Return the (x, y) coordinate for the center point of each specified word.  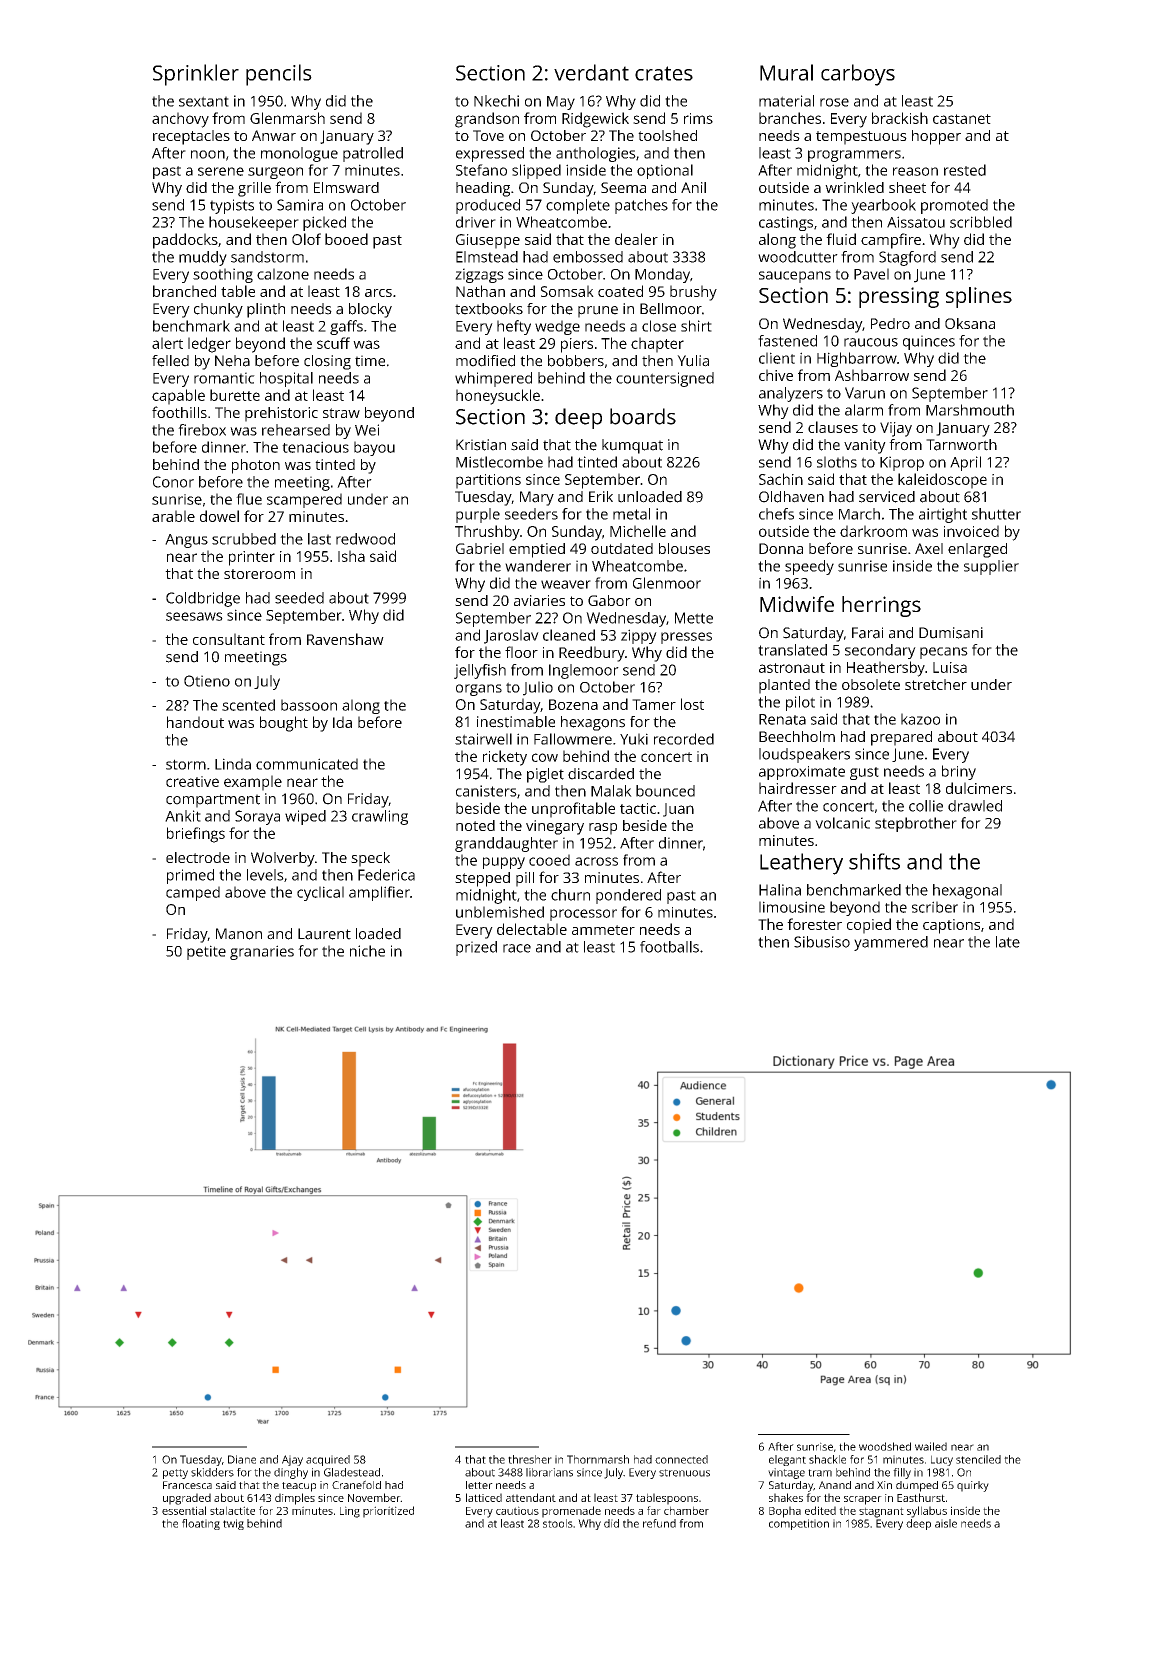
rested (965, 170)
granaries (262, 952)
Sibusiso (822, 942)
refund (659, 1523)
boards (643, 416)
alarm (864, 410)
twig (233, 1524)
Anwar (274, 135)
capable (178, 397)
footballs (669, 947)
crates (664, 73)
